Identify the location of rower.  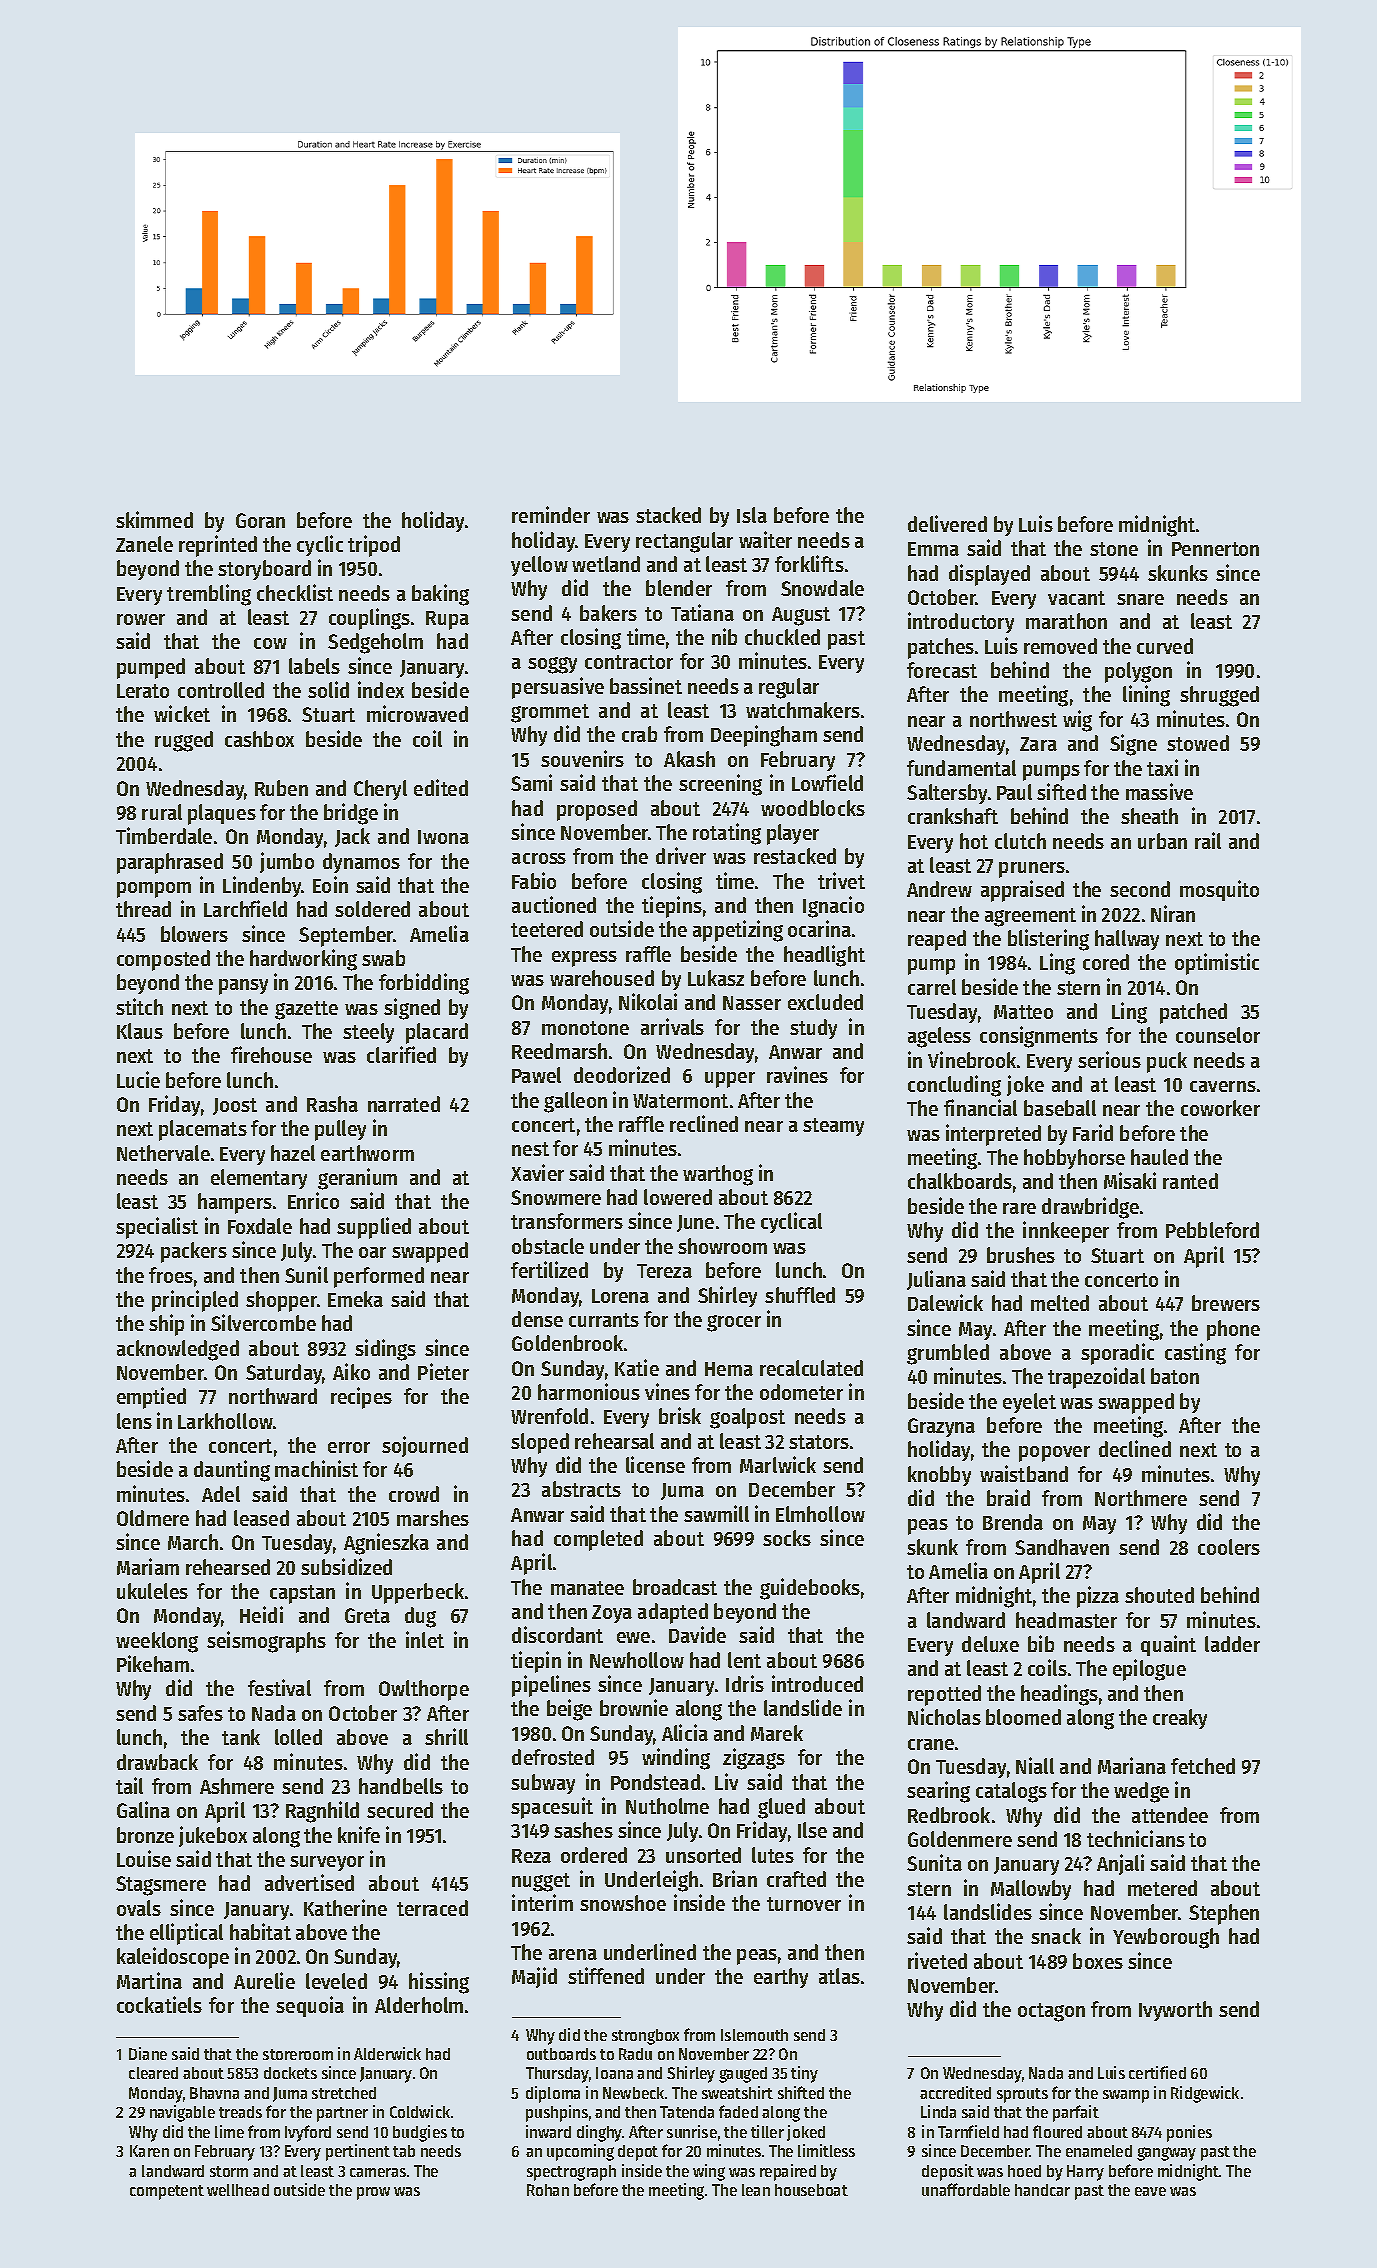
(141, 619).
